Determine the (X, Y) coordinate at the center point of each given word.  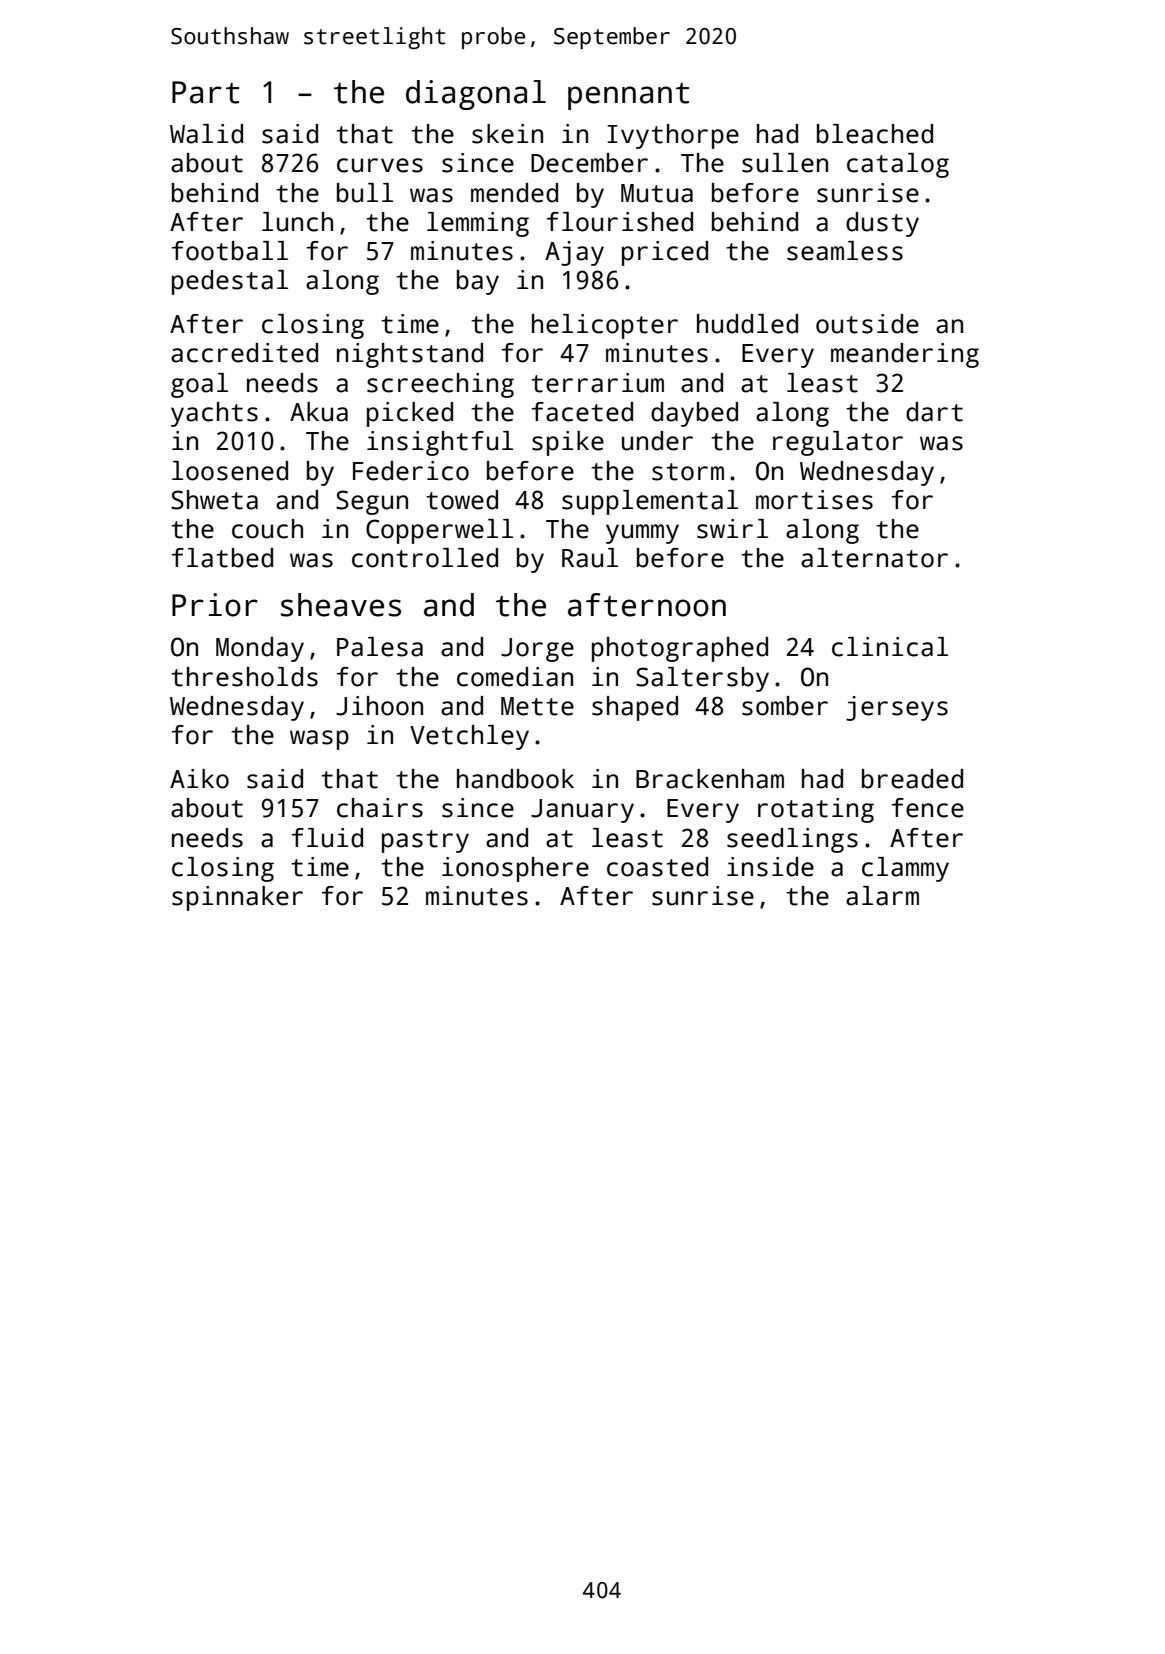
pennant (628, 96)
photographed (680, 649)
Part (205, 92)
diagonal (476, 95)
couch (267, 529)
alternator (874, 558)
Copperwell (439, 531)
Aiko (199, 779)
